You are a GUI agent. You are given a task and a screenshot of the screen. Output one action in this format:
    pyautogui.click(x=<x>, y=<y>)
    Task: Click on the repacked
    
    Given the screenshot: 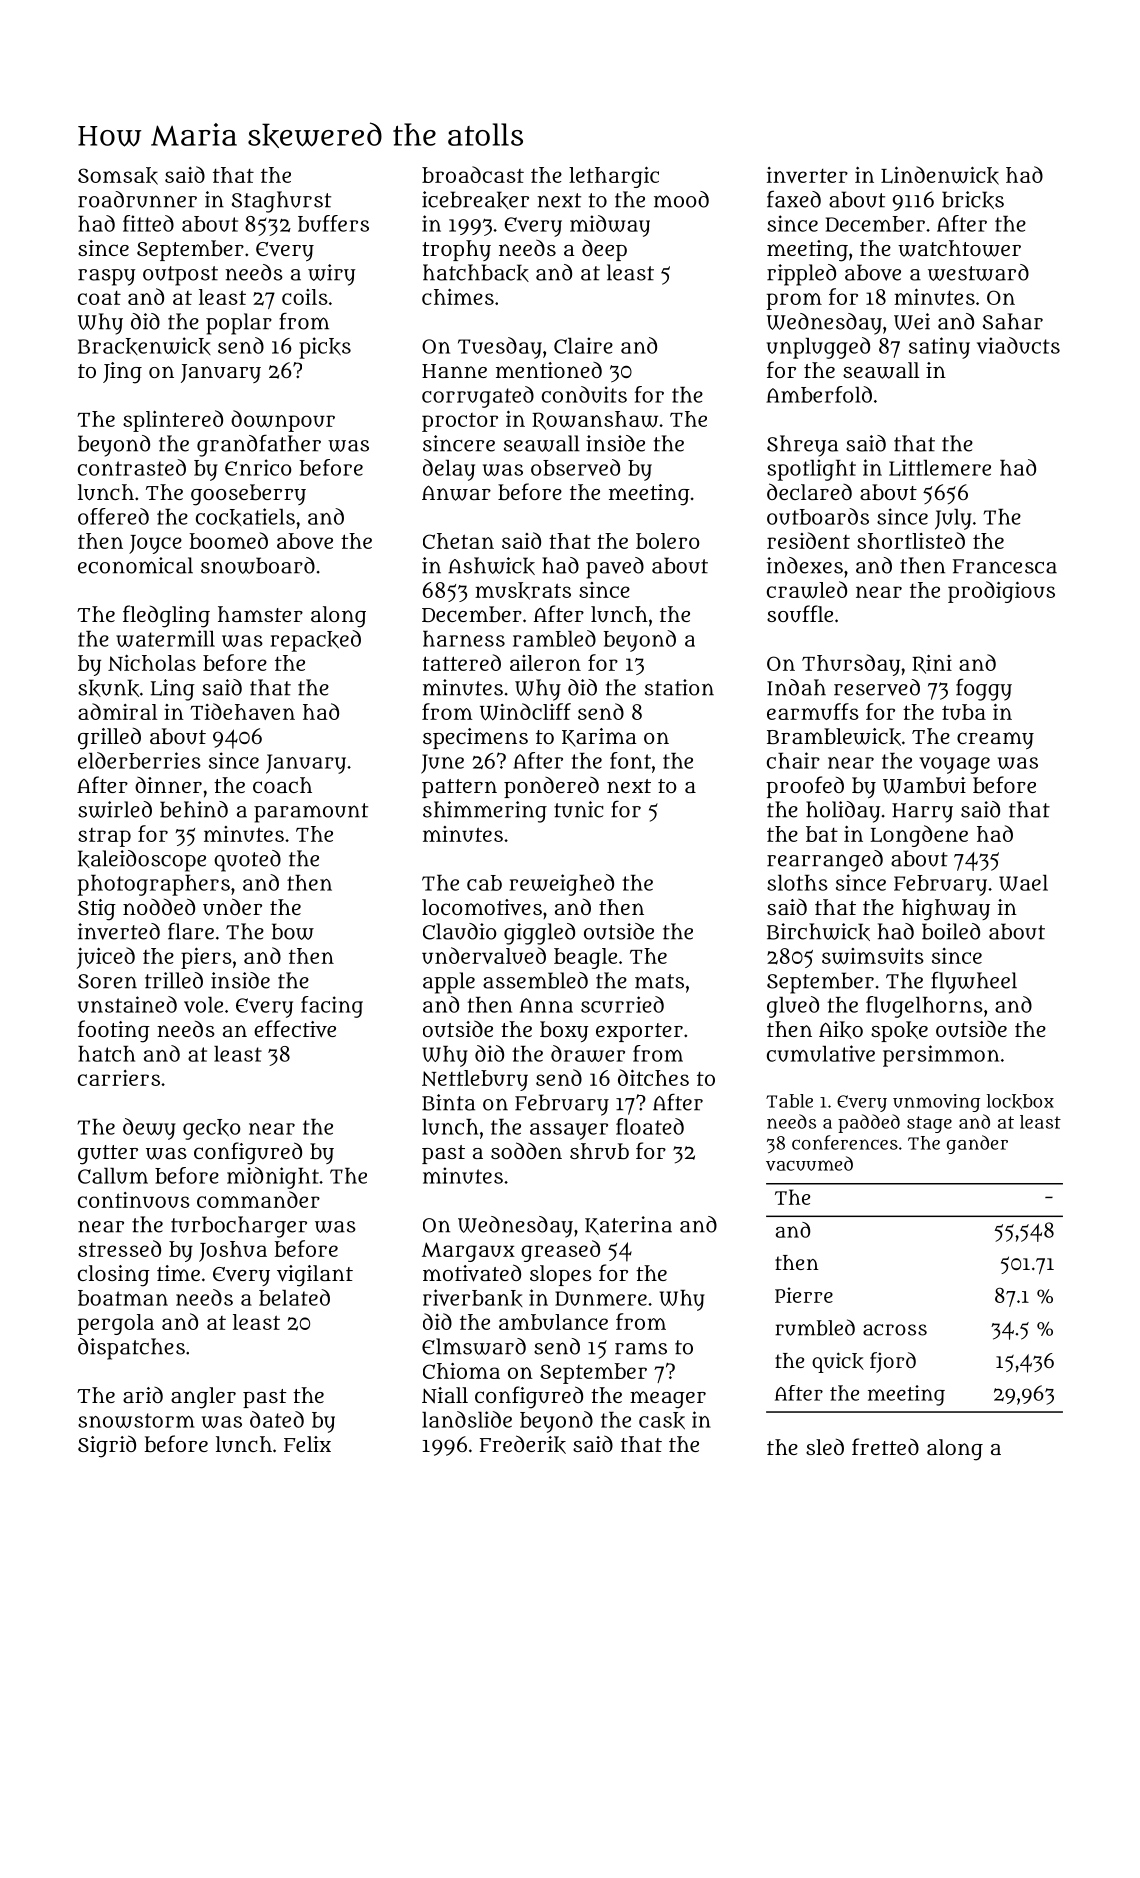 What is the action you would take?
    pyautogui.click(x=316, y=641)
